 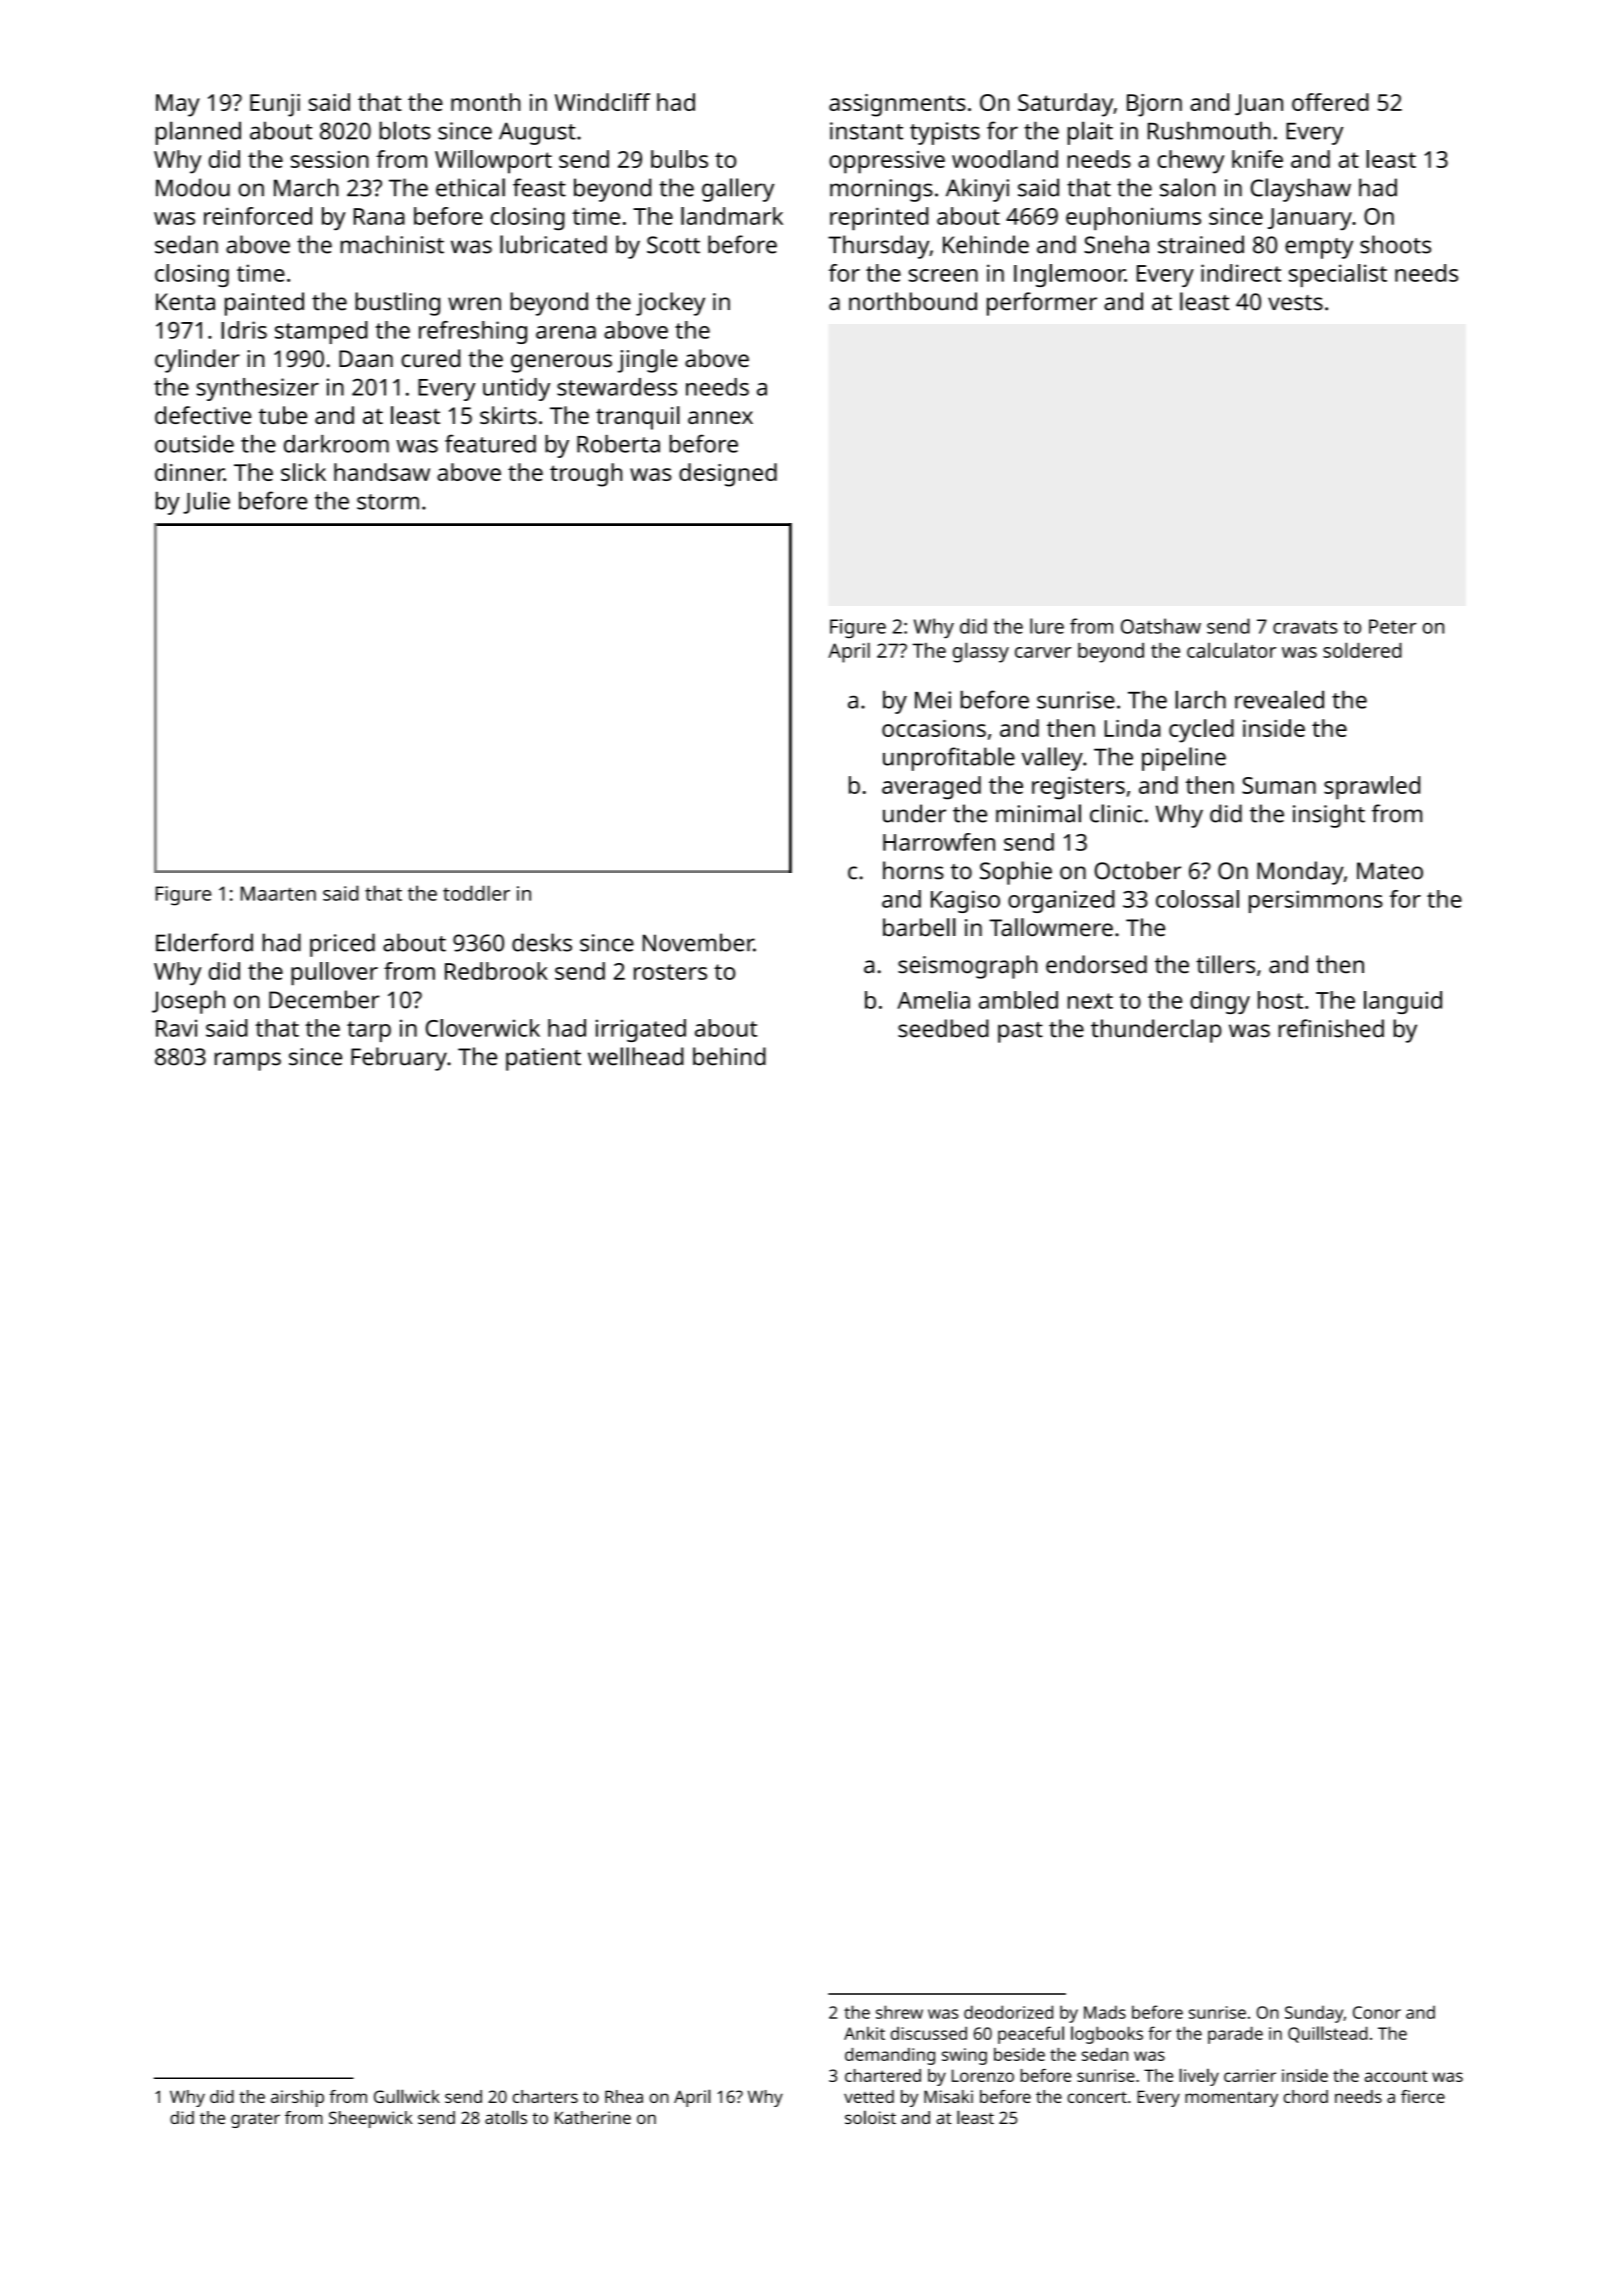 What do you see at coordinates (193, 187) in the document?
I see `Modou` at bounding box center [193, 187].
